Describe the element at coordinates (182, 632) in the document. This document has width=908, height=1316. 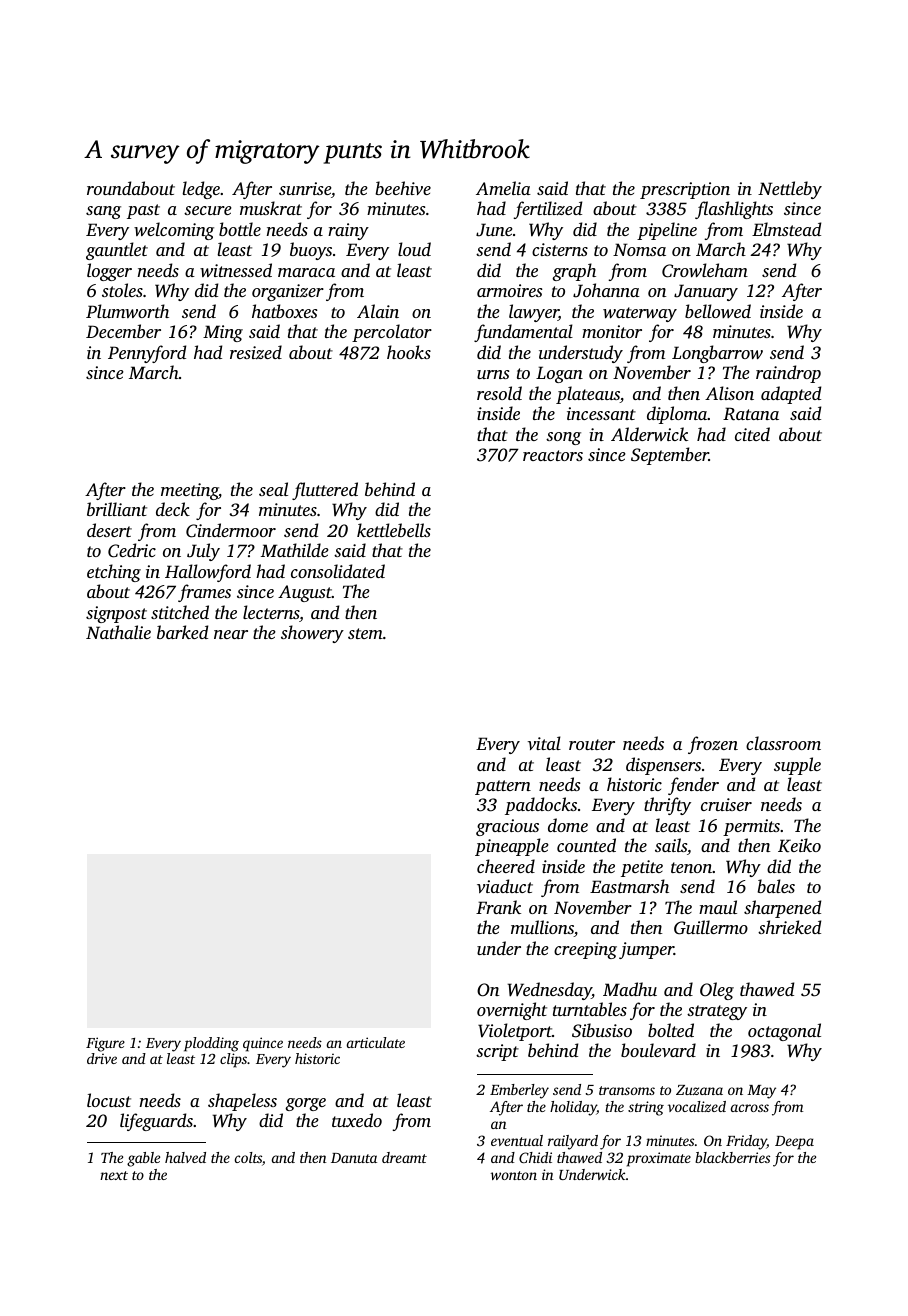
I see `barked` at that location.
